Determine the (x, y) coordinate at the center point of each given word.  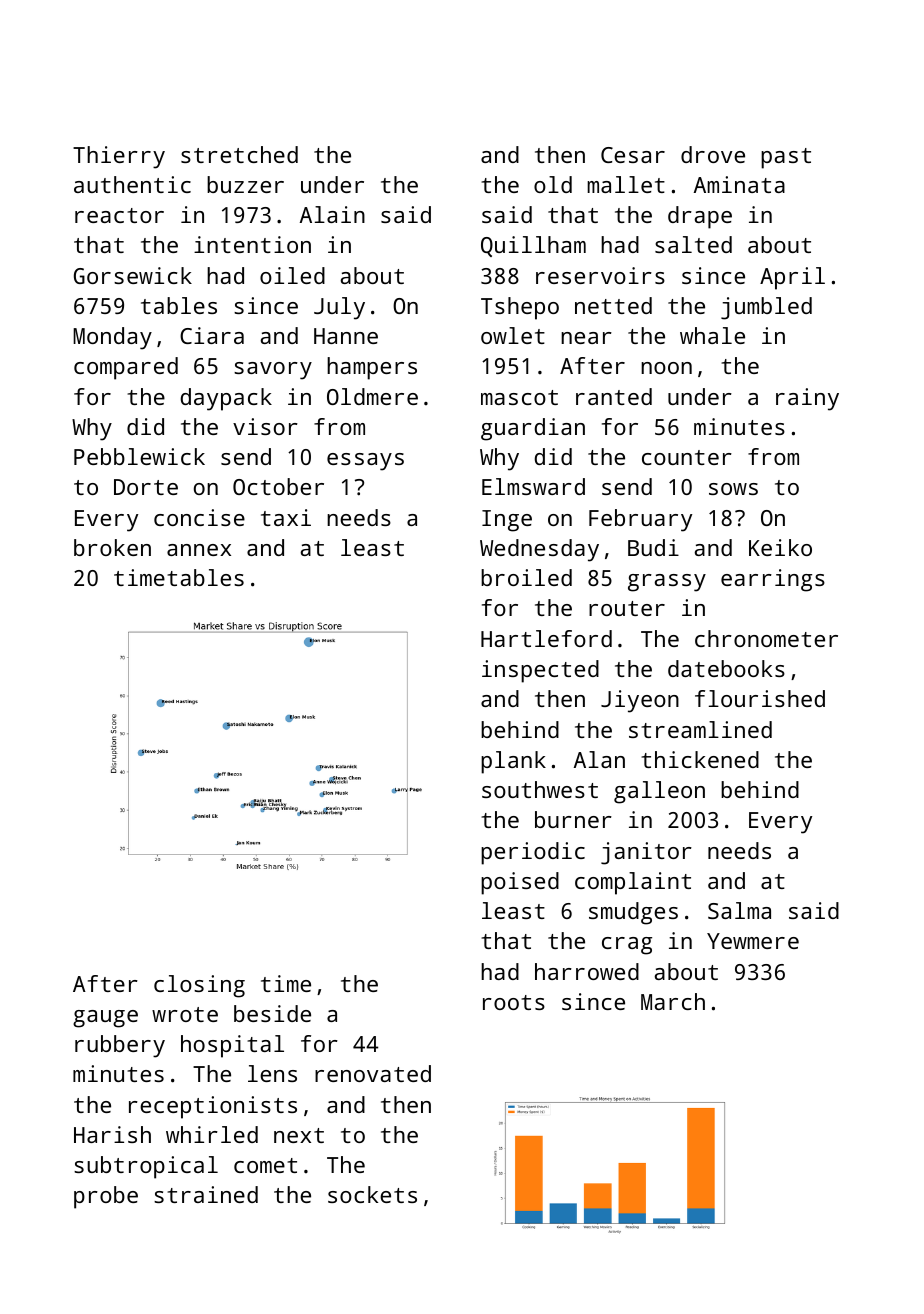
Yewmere (753, 941)
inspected (540, 671)
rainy (807, 399)
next (299, 1135)
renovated (373, 1073)
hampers (372, 368)
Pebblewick (139, 456)
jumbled (766, 308)
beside (272, 1013)
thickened (700, 759)
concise (199, 517)
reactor (119, 215)
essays (365, 462)
